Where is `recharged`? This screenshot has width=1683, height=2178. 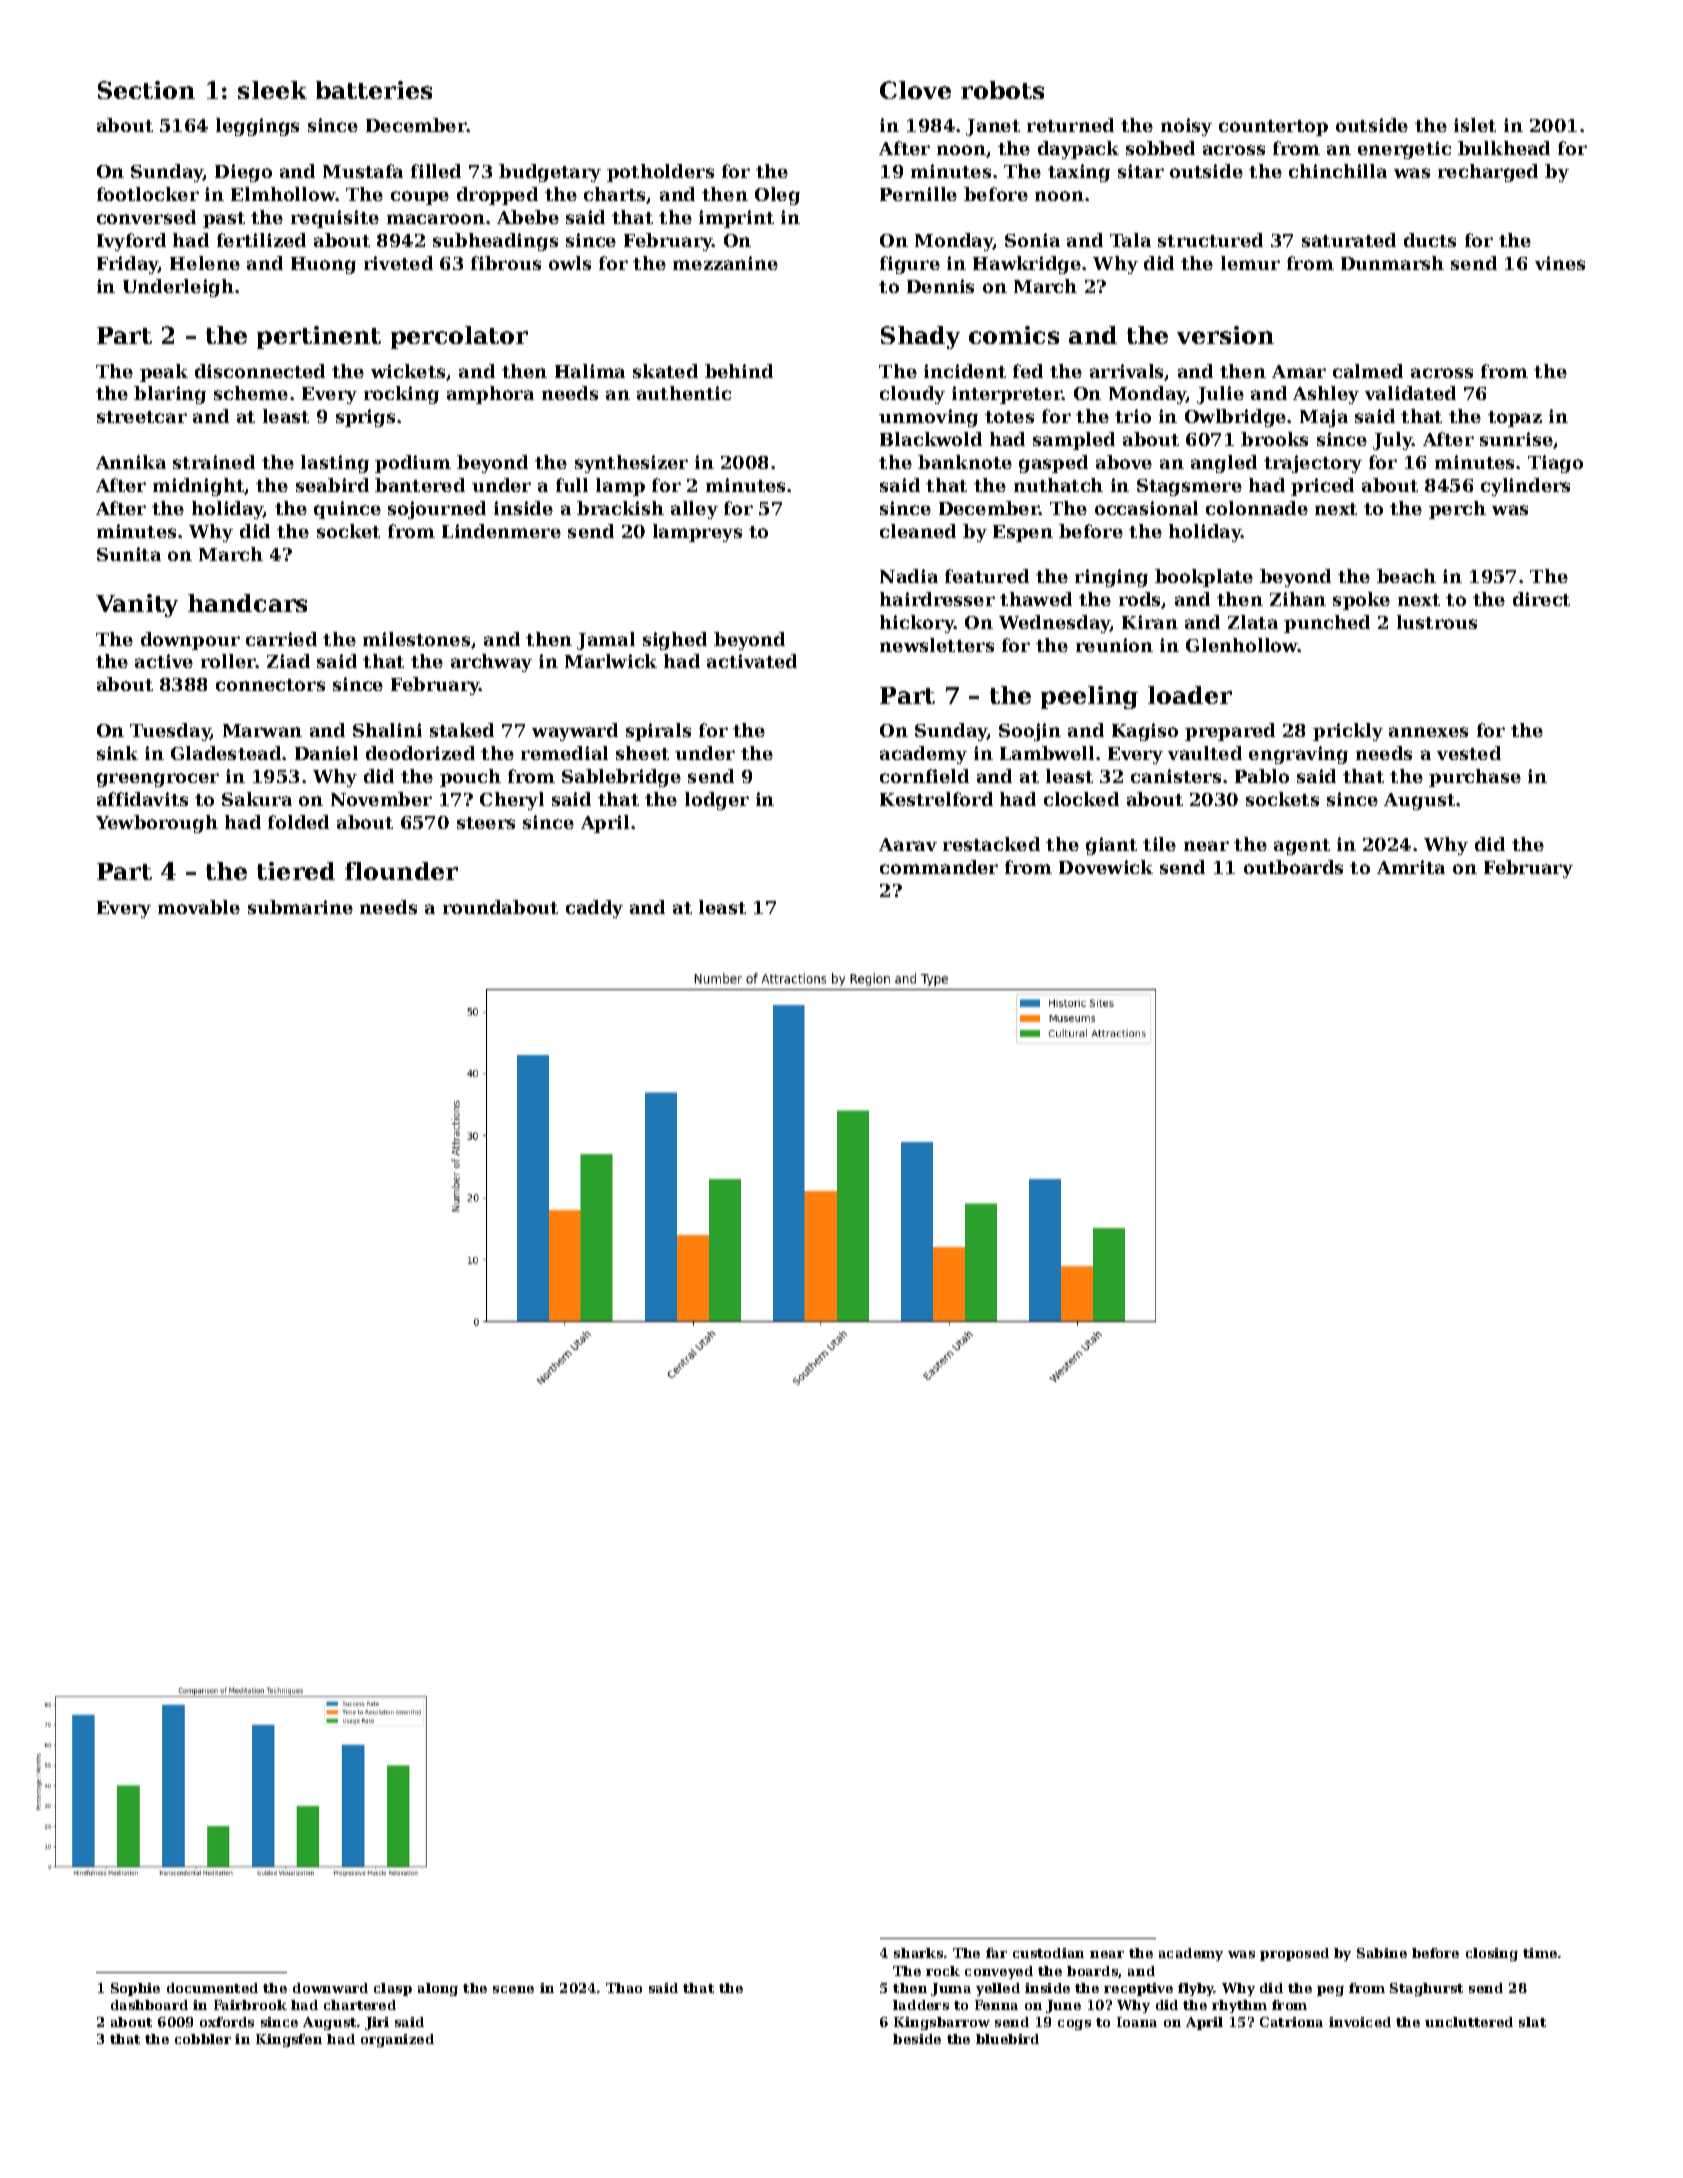 recharged is located at coordinates (1488, 173).
